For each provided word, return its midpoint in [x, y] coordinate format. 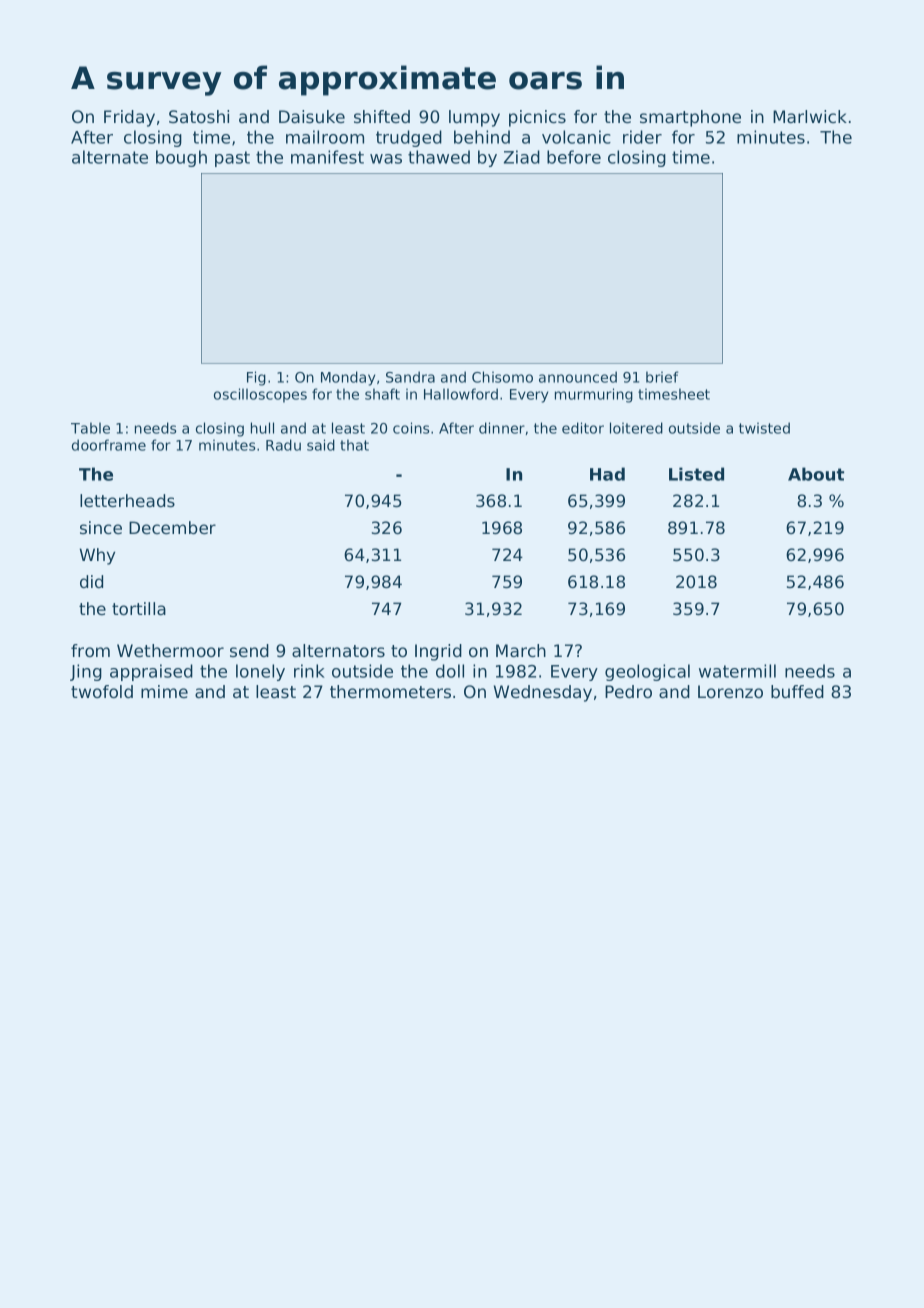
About [816, 474]
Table [90, 428]
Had [607, 474]
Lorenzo [730, 691]
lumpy [474, 118]
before [574, 157]
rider [642, 137]
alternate [110, 157]
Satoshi [199, 116]
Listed [696, 474]
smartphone [690, 118]
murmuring [594, 395]
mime [164, 691]
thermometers [390, 691]
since [101, 527]
